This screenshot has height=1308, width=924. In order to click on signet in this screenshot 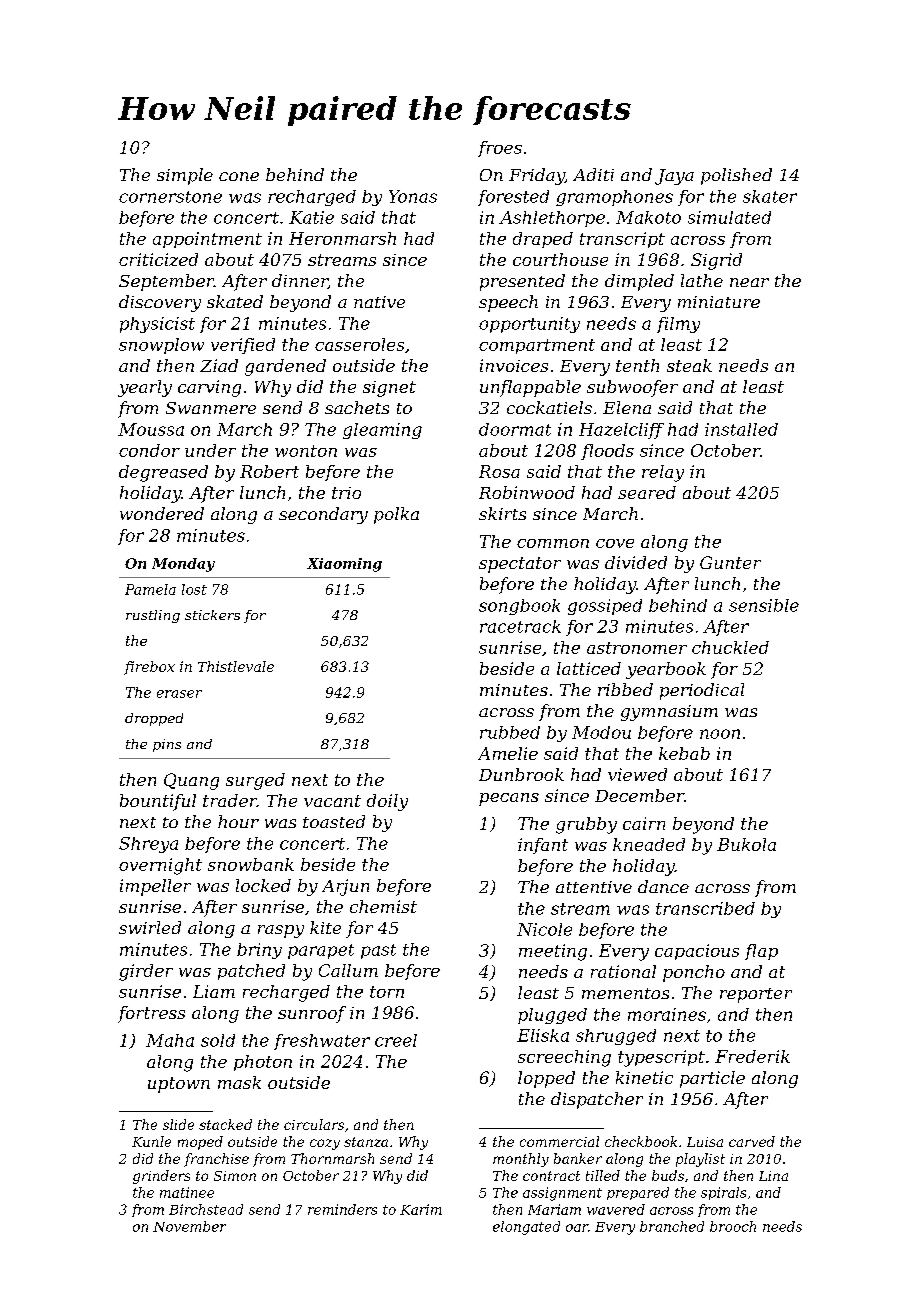, I will do `click(389, 389)`.
